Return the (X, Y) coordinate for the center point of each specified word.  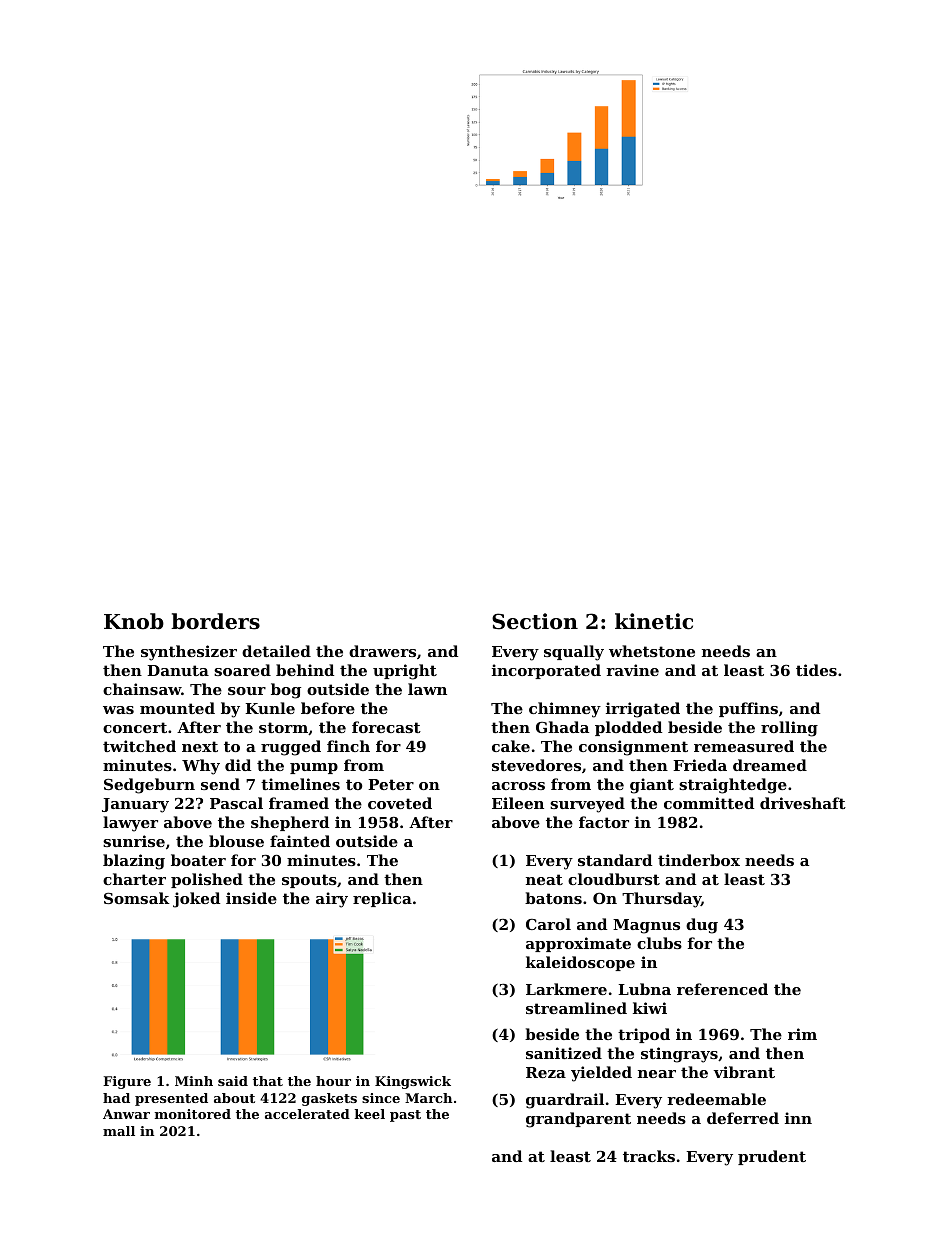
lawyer (130, 824)
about (234, 1098)
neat (544, 879)
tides (816, 670)
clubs (659, 943)
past (405, 1116)
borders (215, 621)
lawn (427, 689)
